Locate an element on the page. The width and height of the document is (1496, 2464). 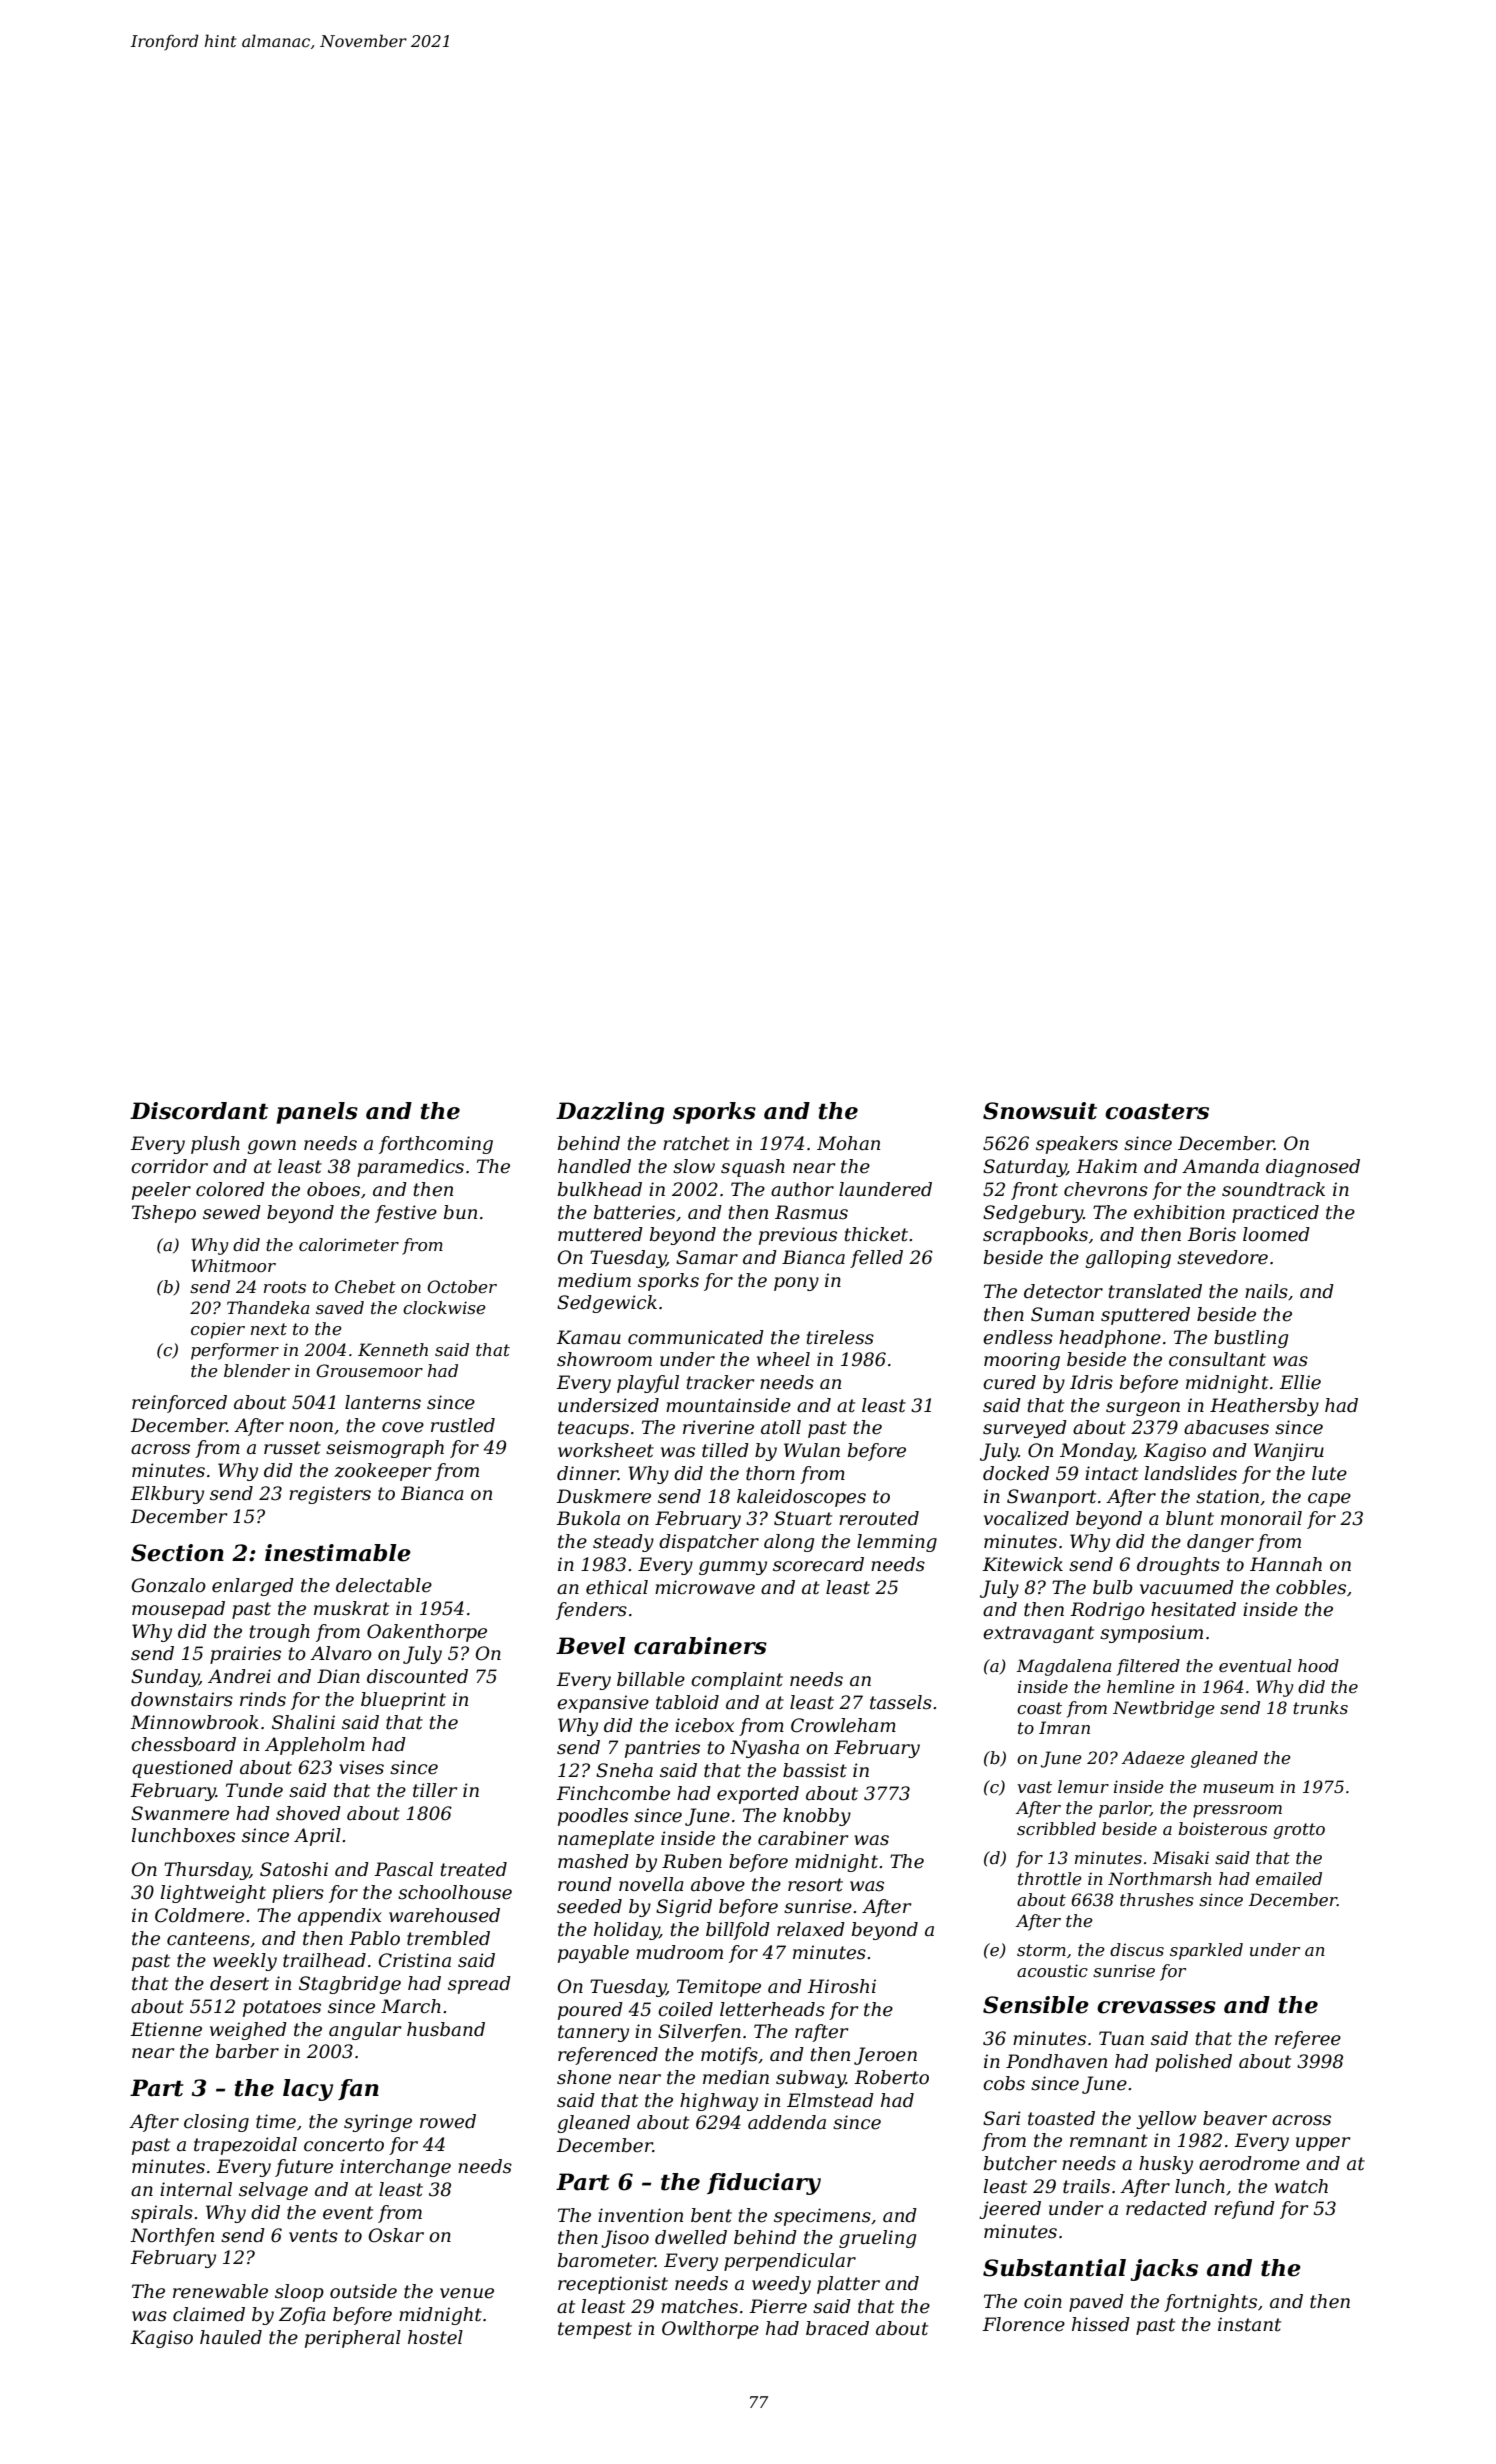
Oakenthorpe is located at coordinates (427, 1633).
